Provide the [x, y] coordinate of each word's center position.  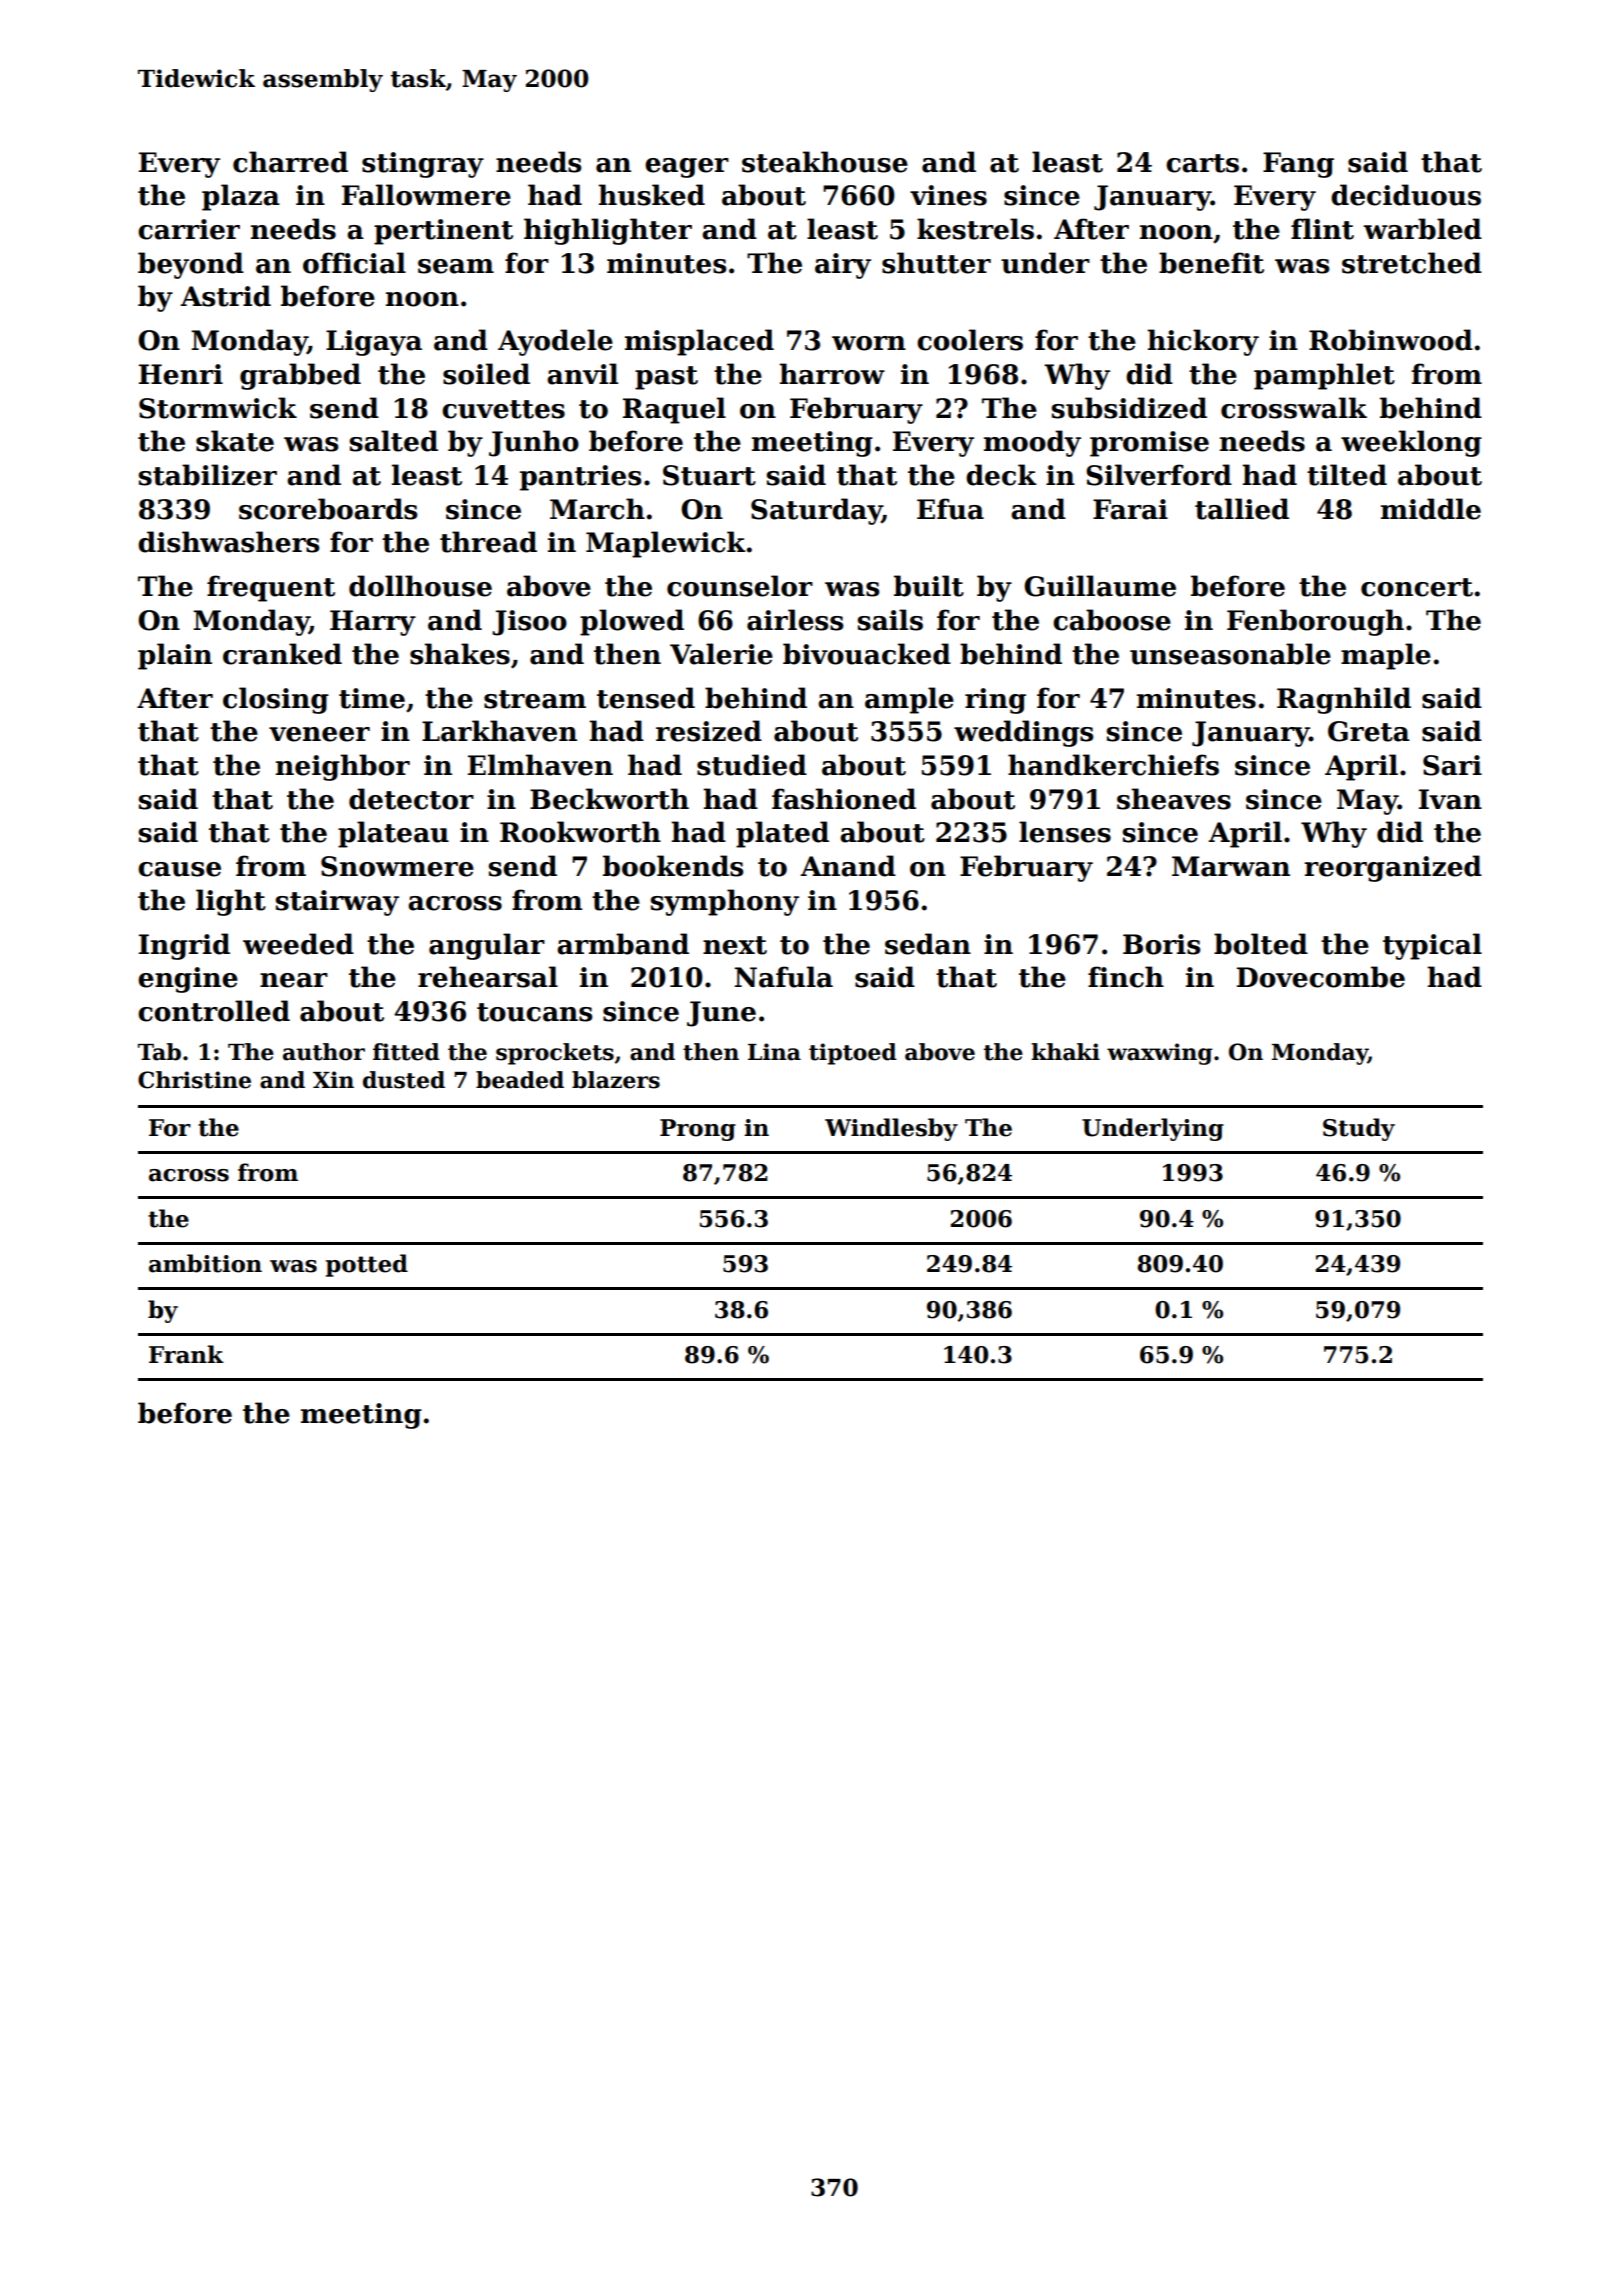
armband [623, 944]
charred [290, 162]
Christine [194, 1080]
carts [1202, 163]
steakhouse [825, 162]
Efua [950, 509]
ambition [205, 1263]
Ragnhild [1344, 700]
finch [1126, 977]
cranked [282, 654]
